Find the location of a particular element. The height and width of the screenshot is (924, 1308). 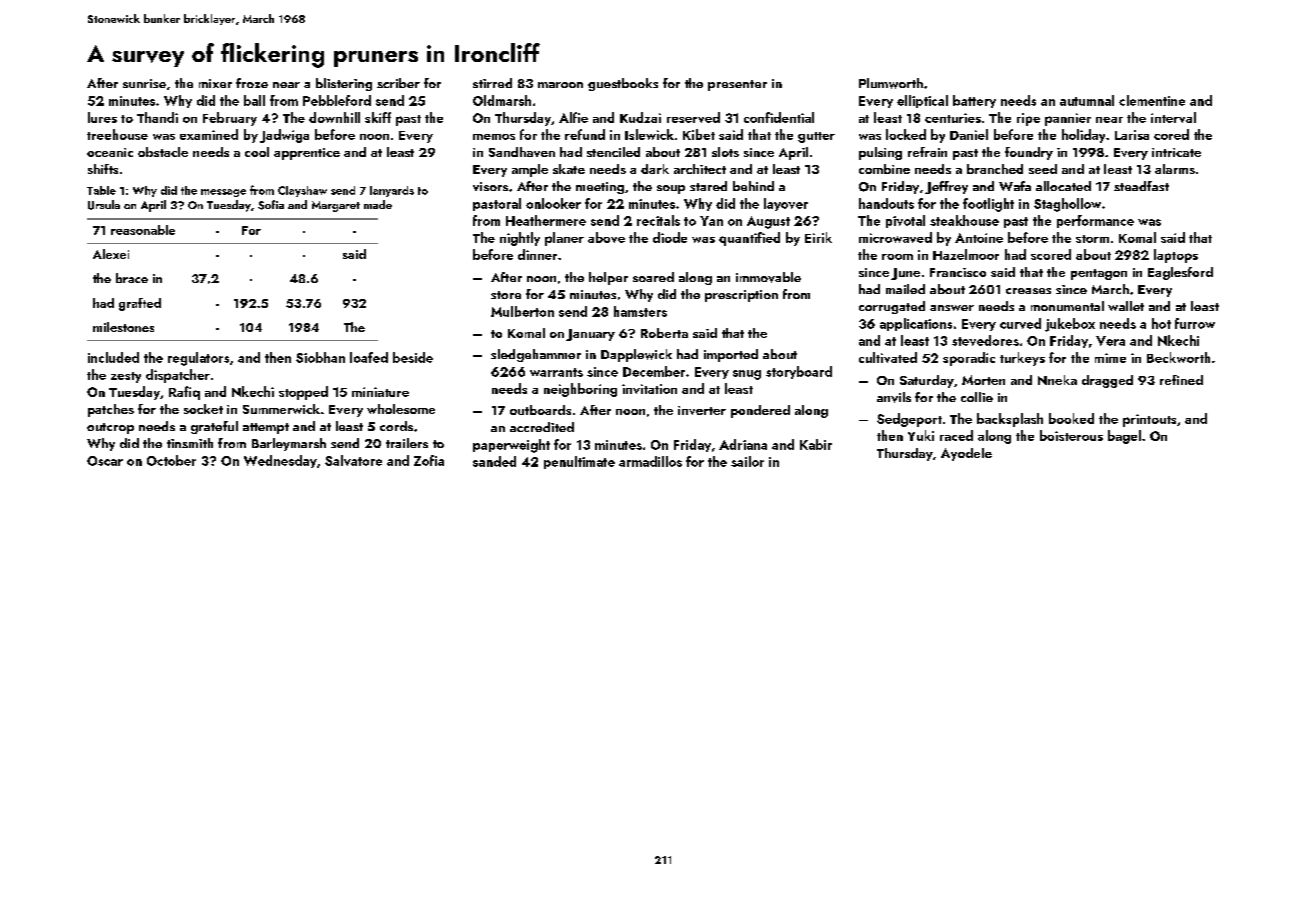

layover is located at coordinates (786, 204).
